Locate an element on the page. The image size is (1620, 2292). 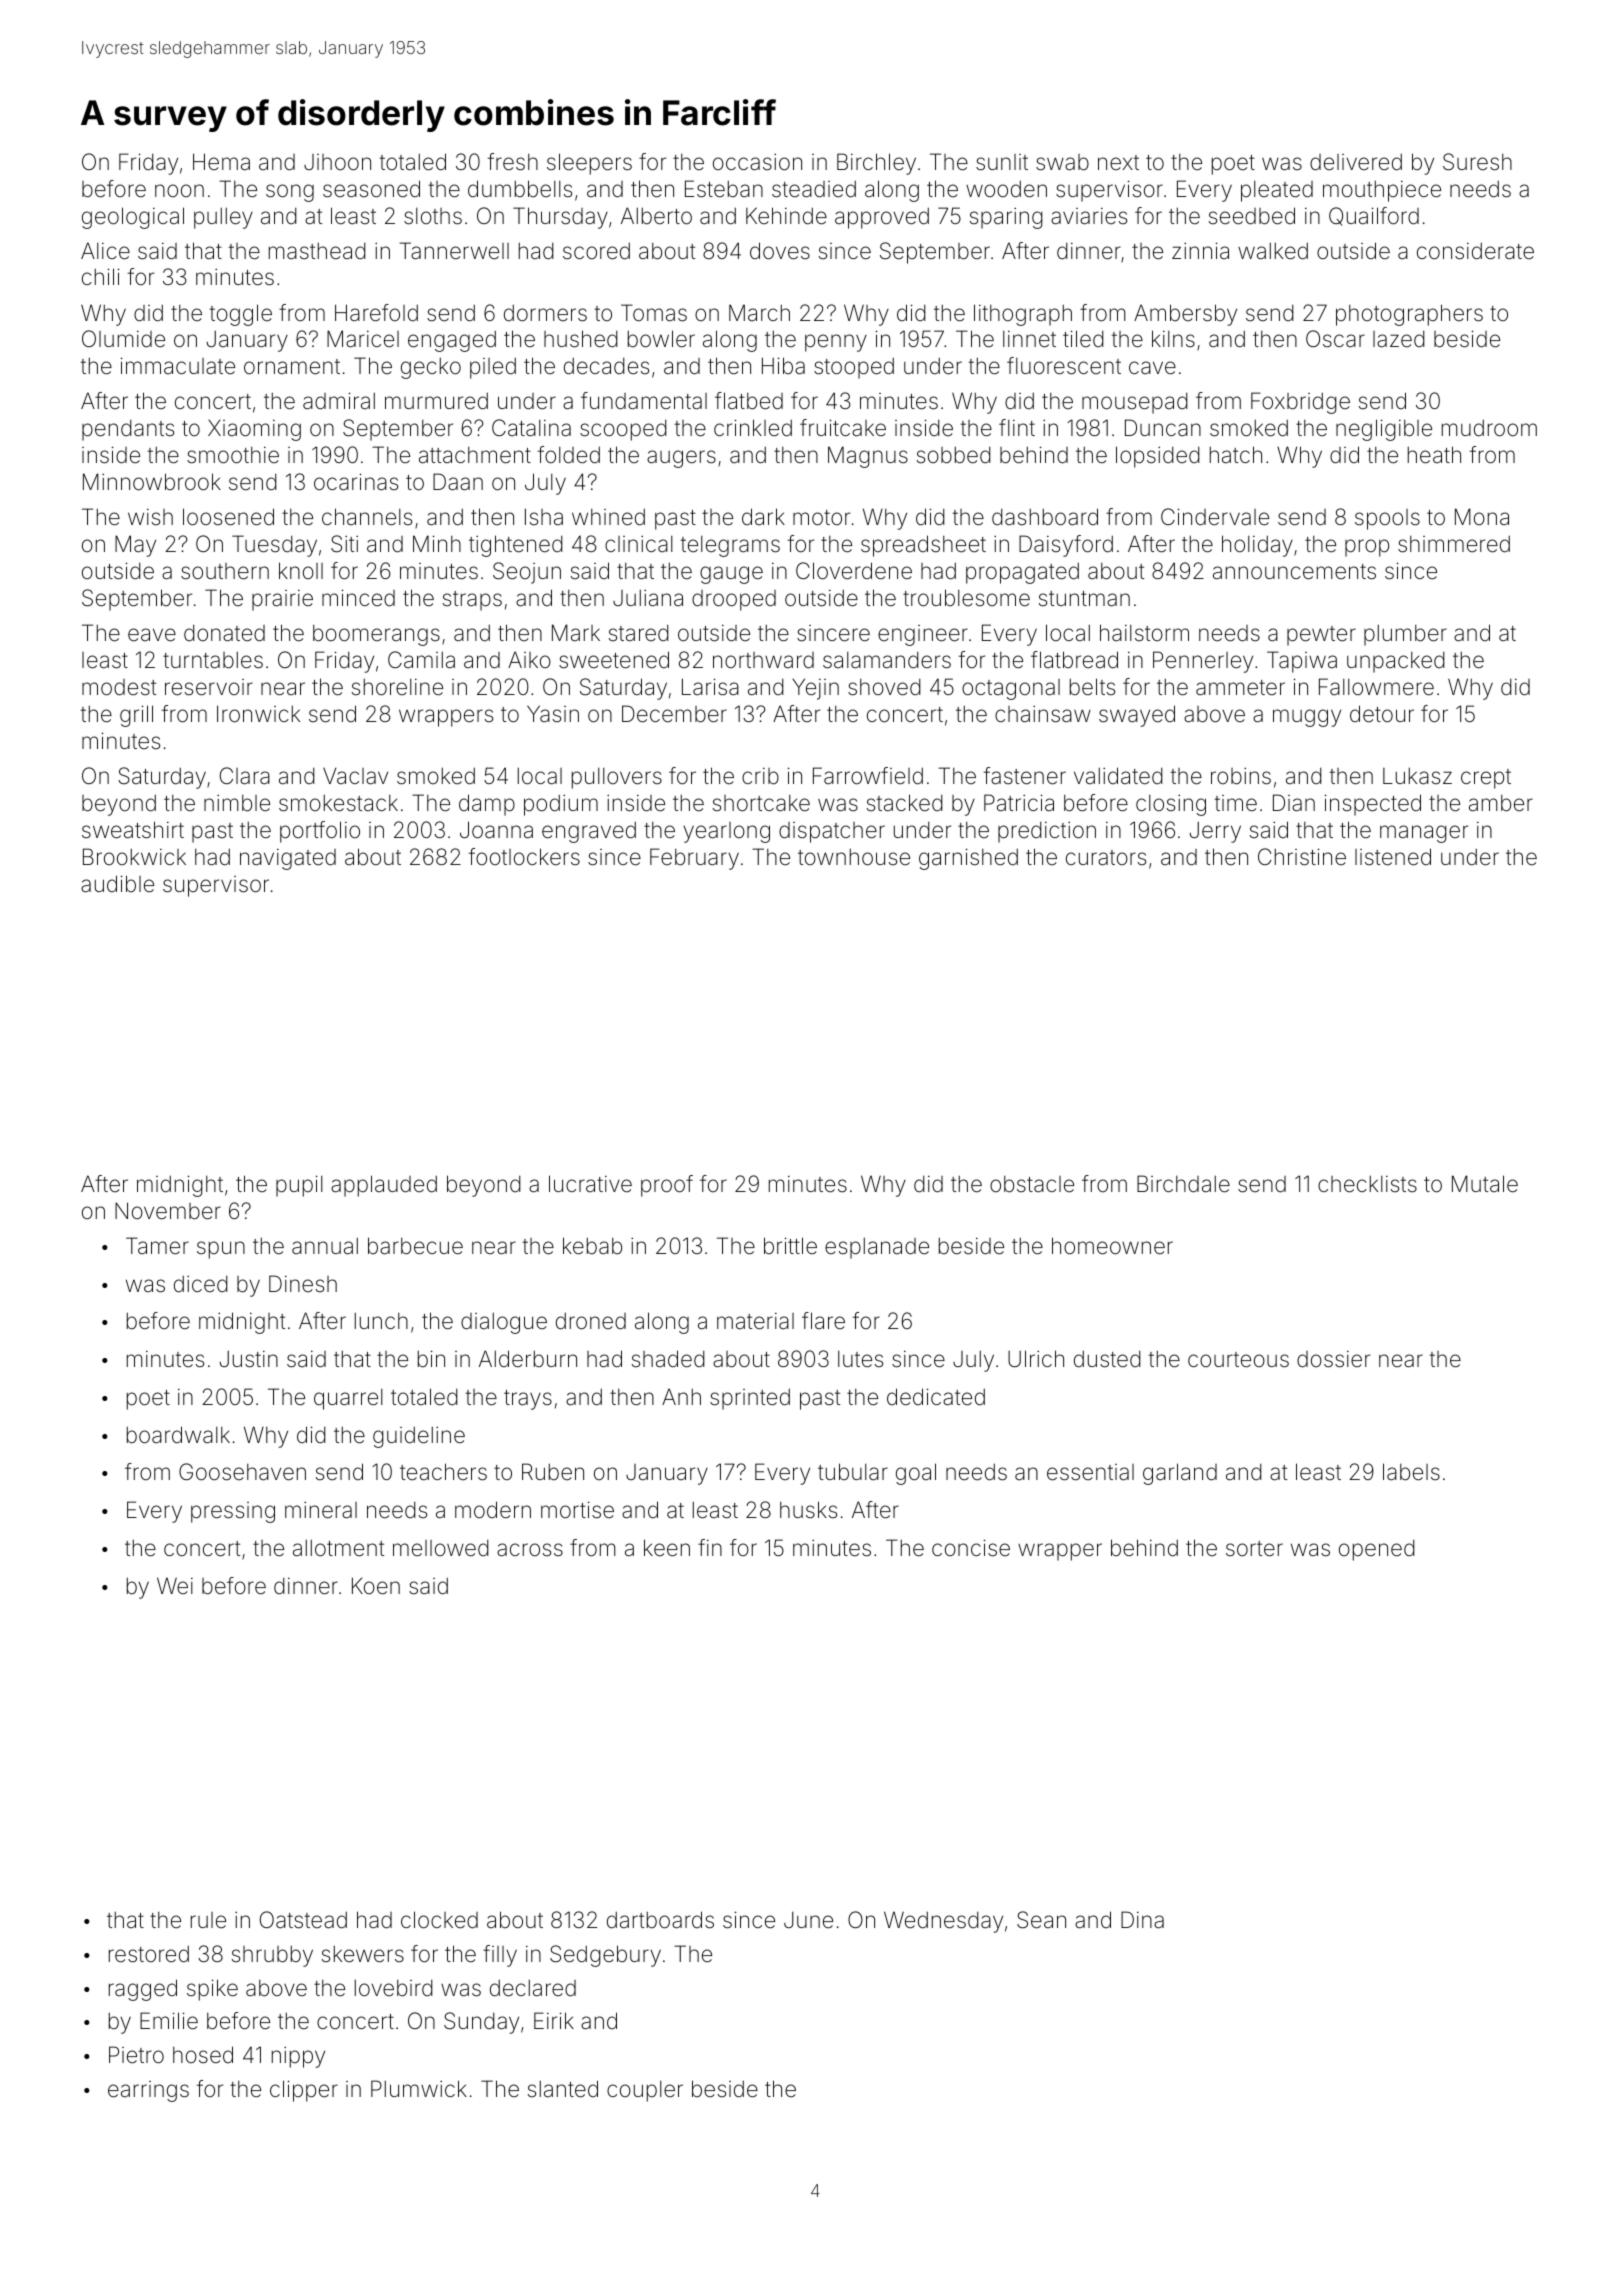
Birchley is located at coordinates (876, 164).
